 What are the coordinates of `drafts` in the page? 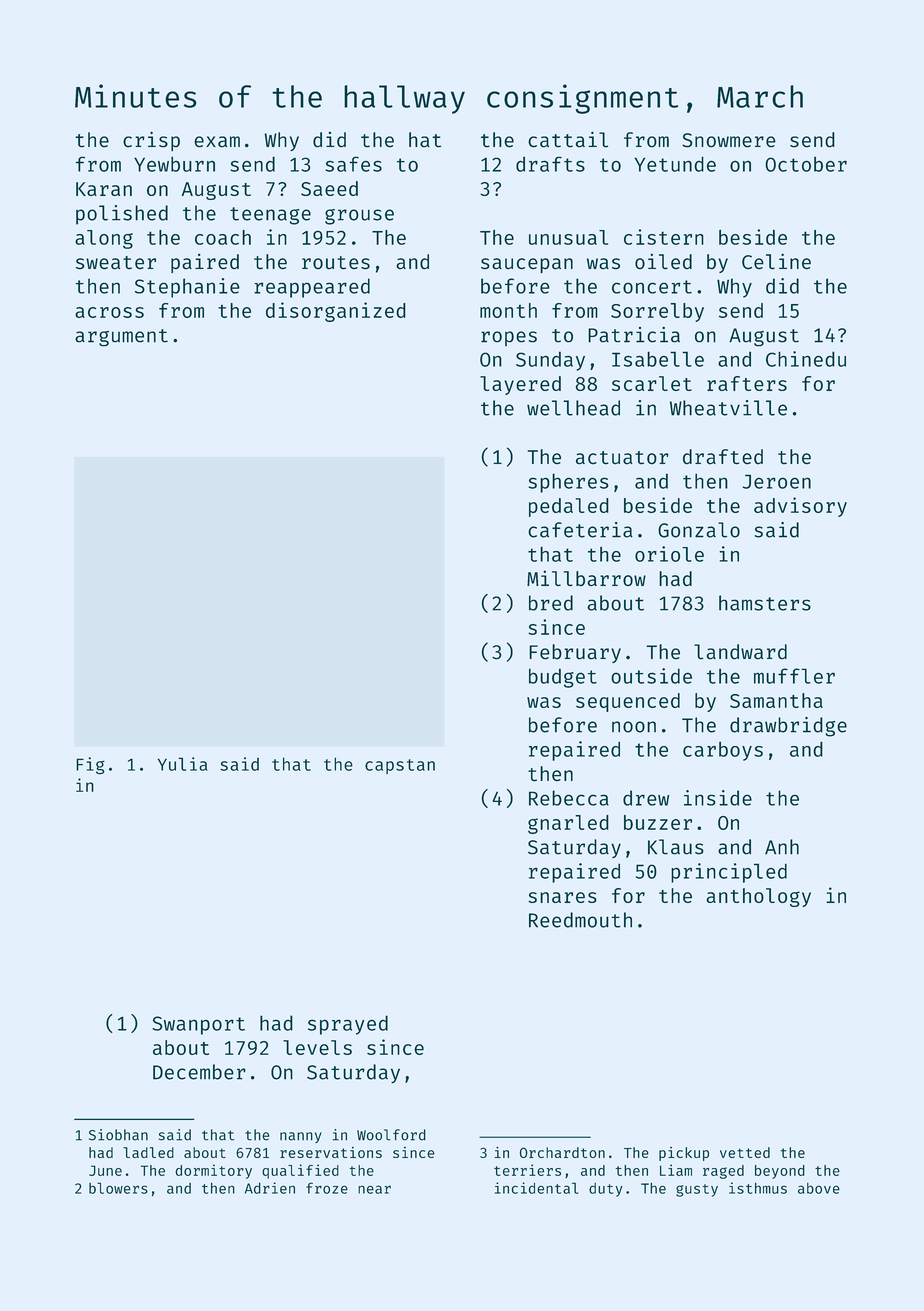 It's located at (550, 164).
